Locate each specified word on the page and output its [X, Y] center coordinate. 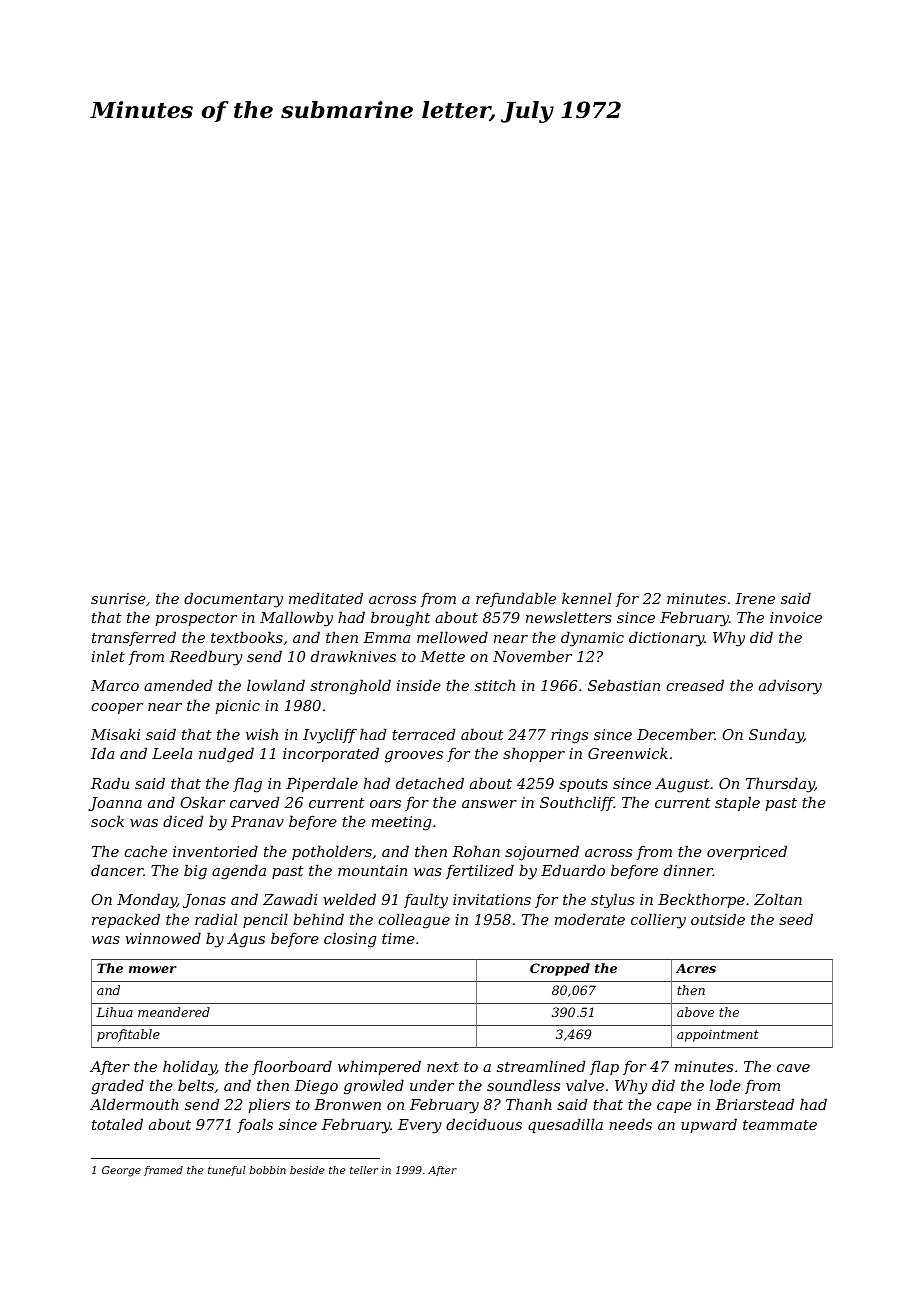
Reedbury [206, 658]
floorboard [292, 1067]
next [443, 1067]
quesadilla [565, 1125]
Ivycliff [330, 736]
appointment [718, 1036]
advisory [790, 687]
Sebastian [624, 685]
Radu [110, 783]
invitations [492, 899]
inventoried [215, 851]
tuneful [227, 1171]
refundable [516, 599]
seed [796, 919]
